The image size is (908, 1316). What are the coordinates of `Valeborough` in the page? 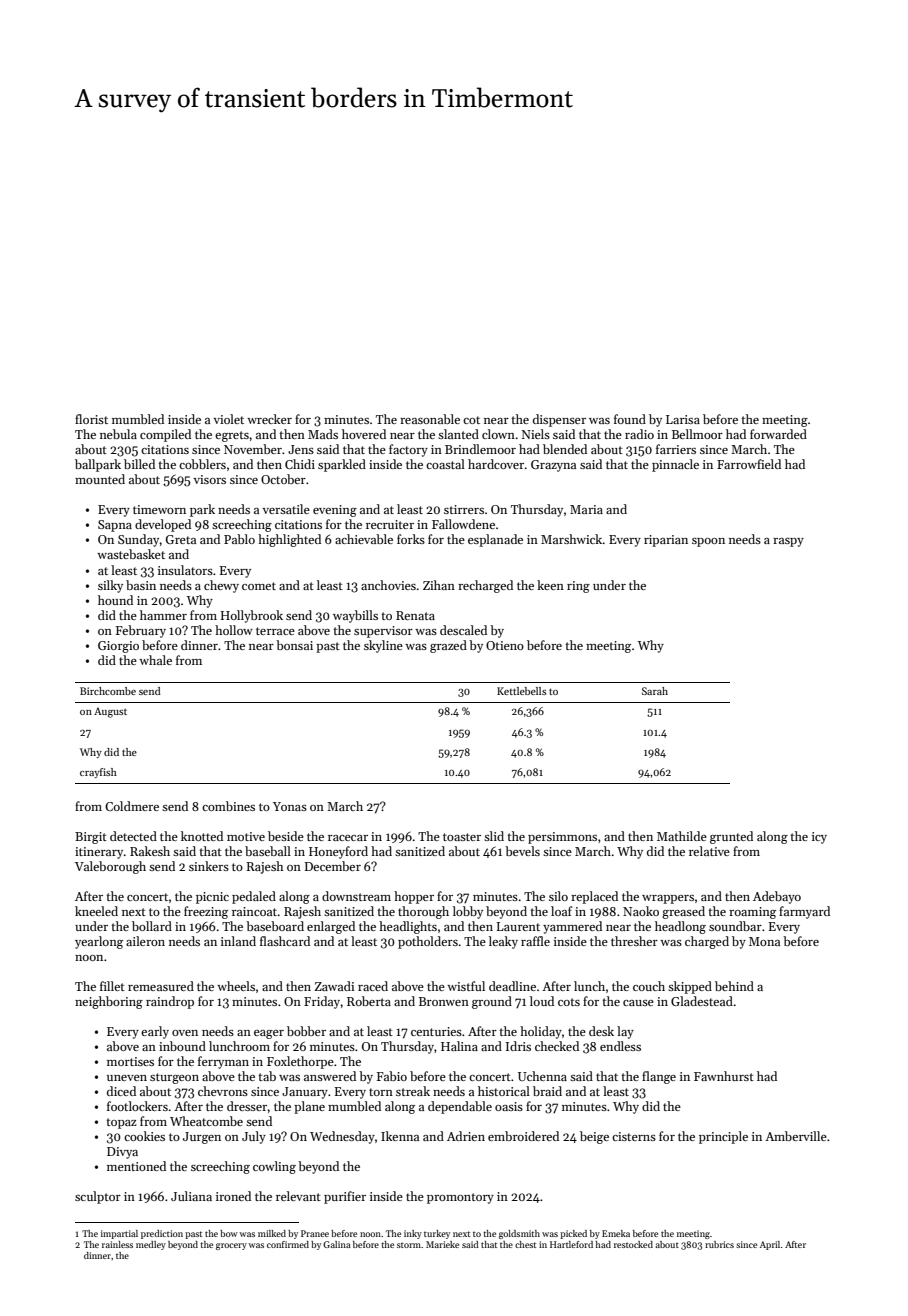 It's located at (110, 867).
